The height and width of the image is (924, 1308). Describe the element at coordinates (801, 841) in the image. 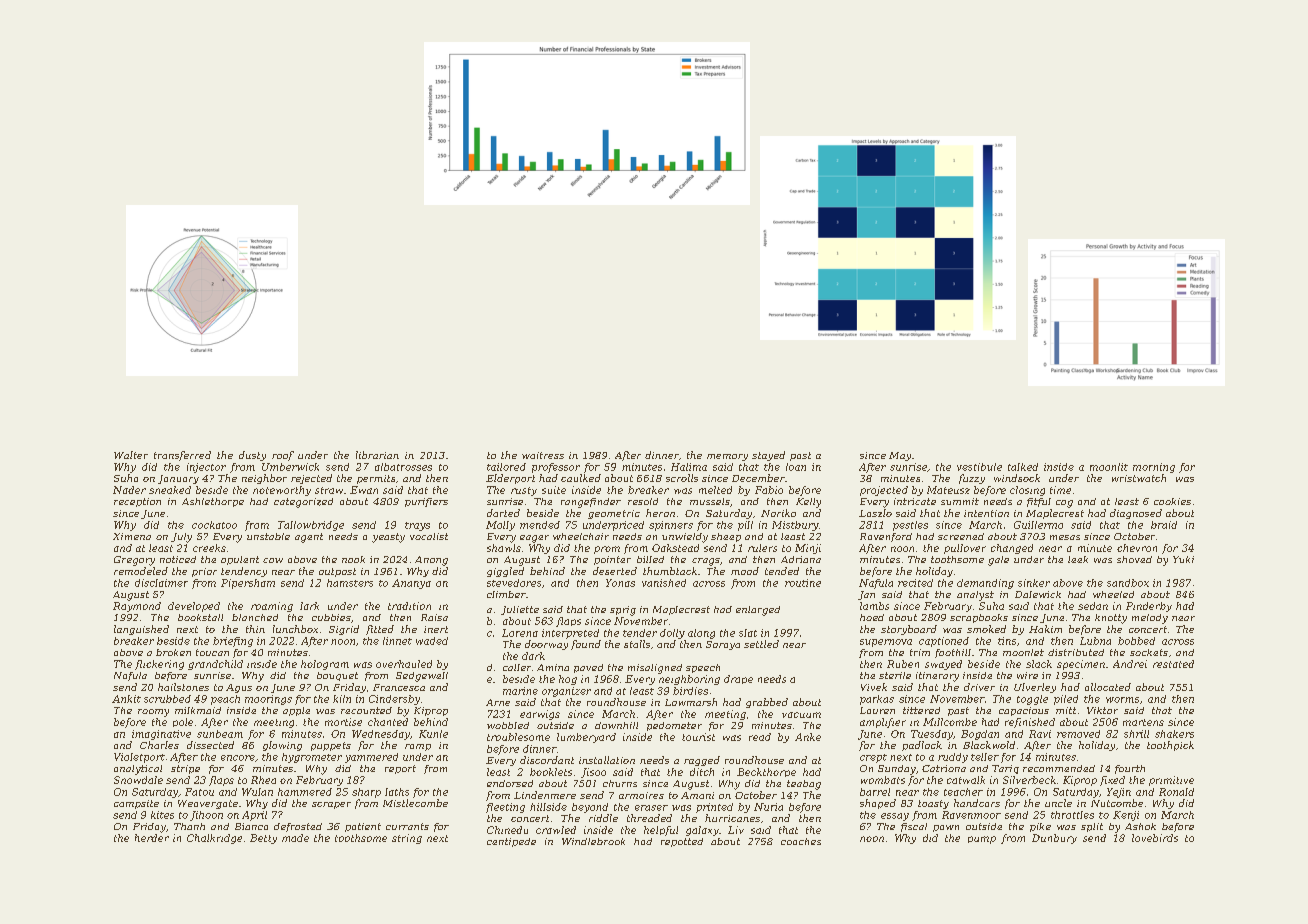

I see `coaches` at that location.
